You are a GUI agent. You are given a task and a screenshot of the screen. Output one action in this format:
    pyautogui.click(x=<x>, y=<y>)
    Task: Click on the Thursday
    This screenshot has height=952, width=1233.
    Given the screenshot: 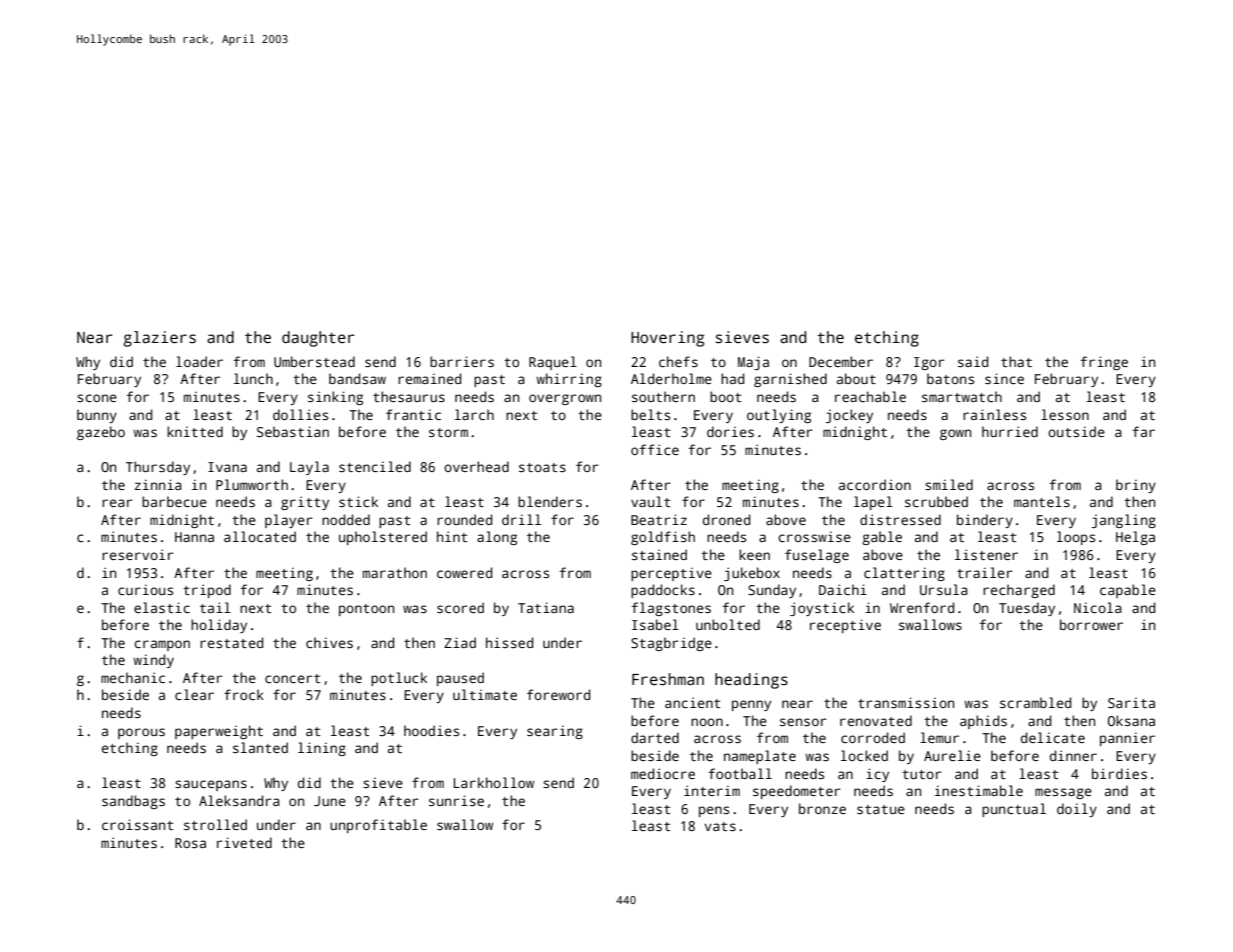 What is the action you would take?
    pyautogui.click(x=158, y=468)
